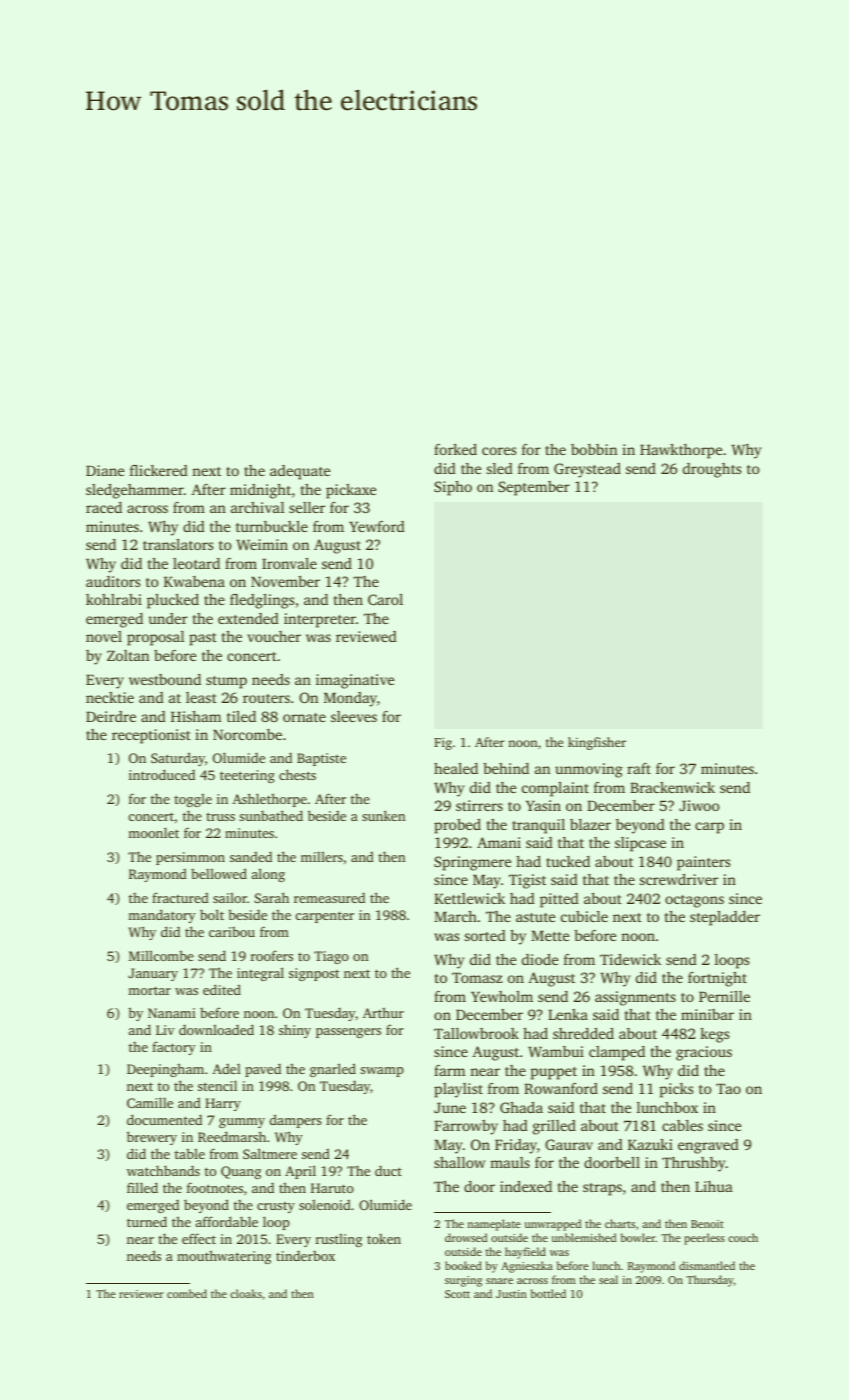 Image resolution: width=849 pixels, height=1400 pixels. What do you see at coordinates (150, 1102) in the screenshot?
I see `Camille` at bounding box center [150, 1102].
